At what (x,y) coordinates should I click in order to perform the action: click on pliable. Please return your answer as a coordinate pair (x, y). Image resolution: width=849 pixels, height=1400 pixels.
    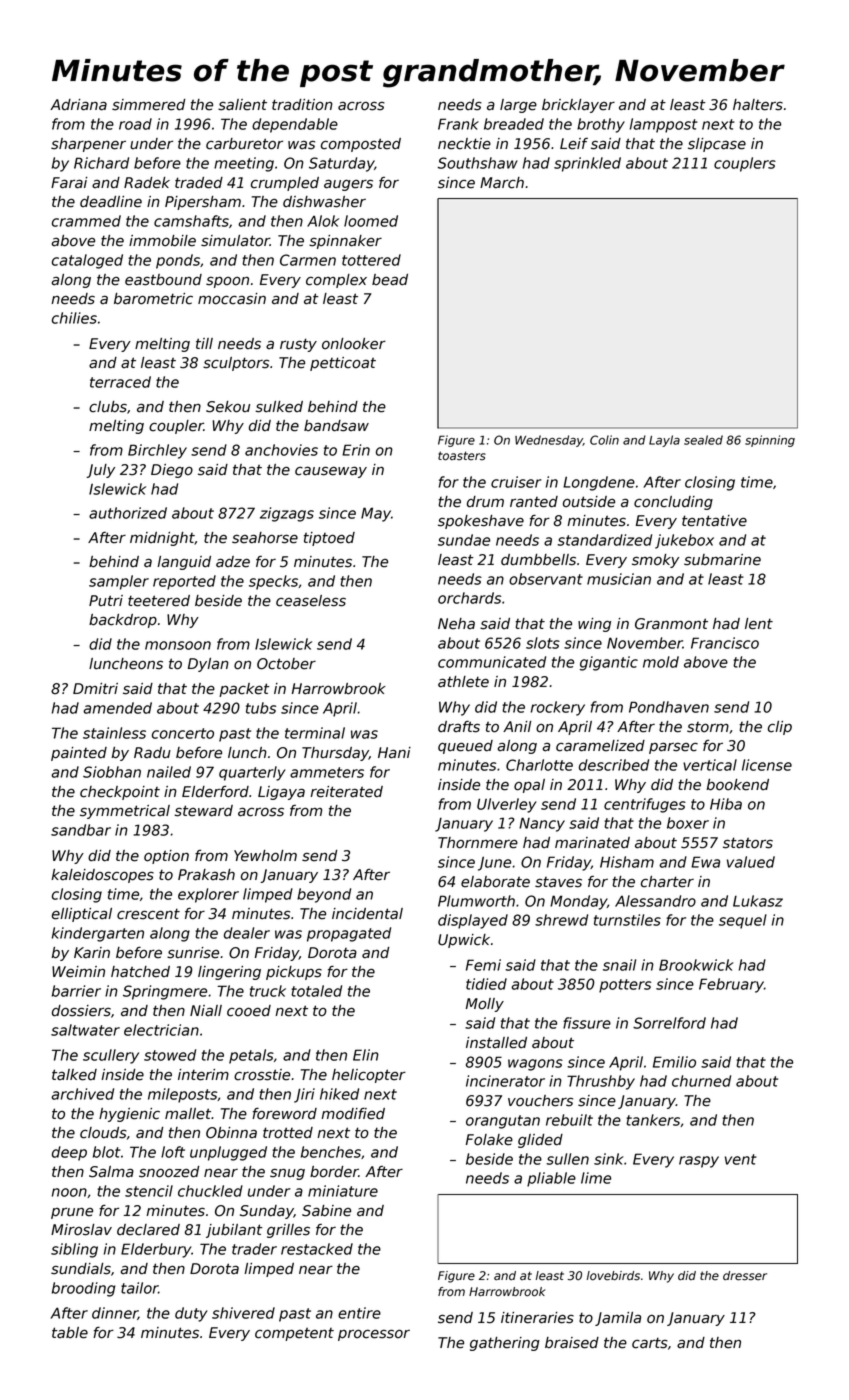
    Looking at the image, I should click on (551, 1179).
